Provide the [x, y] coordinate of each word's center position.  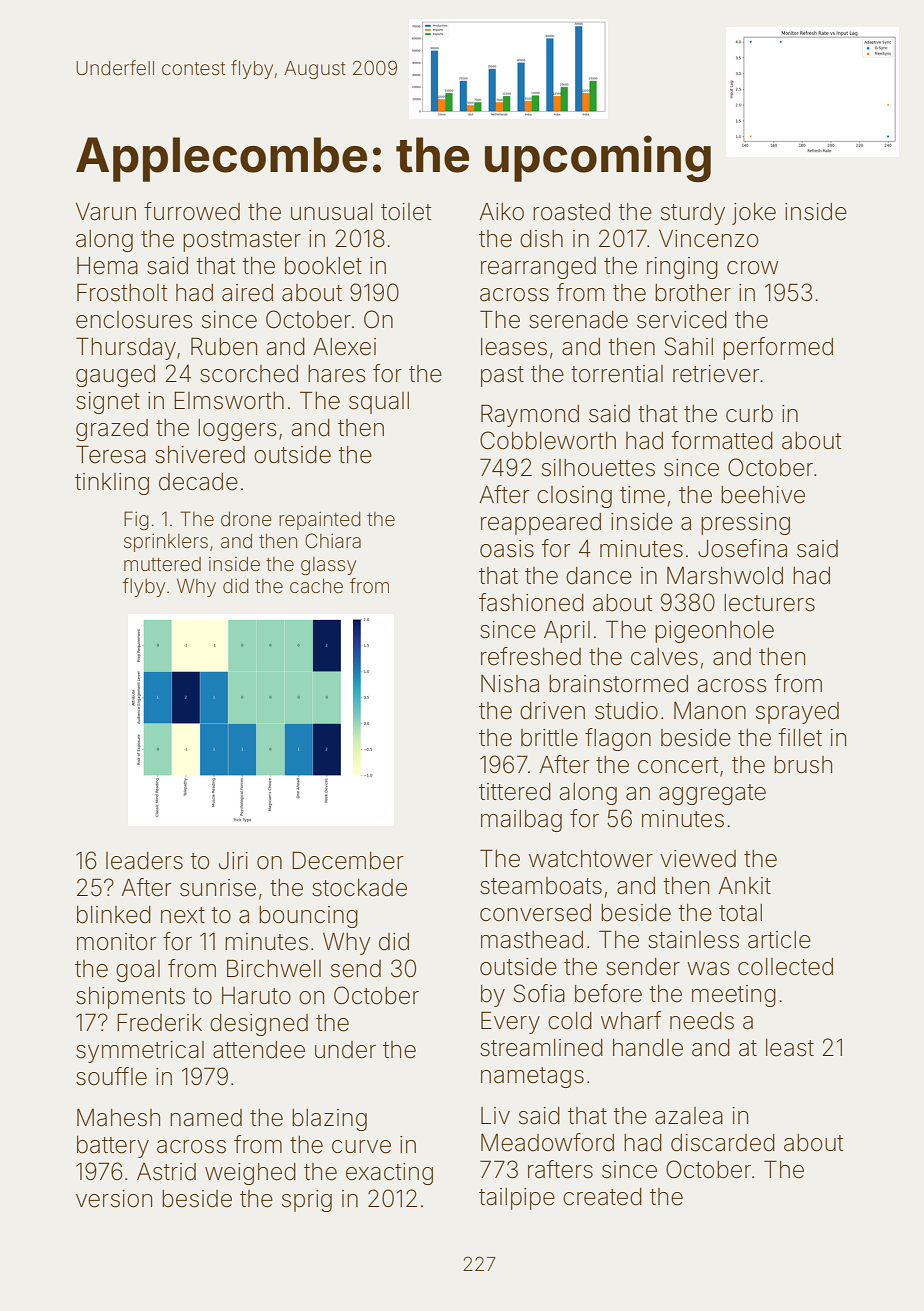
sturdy [693, 214]
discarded [723, 1143]
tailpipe [517, 1199]
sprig [307, 1201]
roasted [571, 212]
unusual [332, 212]
